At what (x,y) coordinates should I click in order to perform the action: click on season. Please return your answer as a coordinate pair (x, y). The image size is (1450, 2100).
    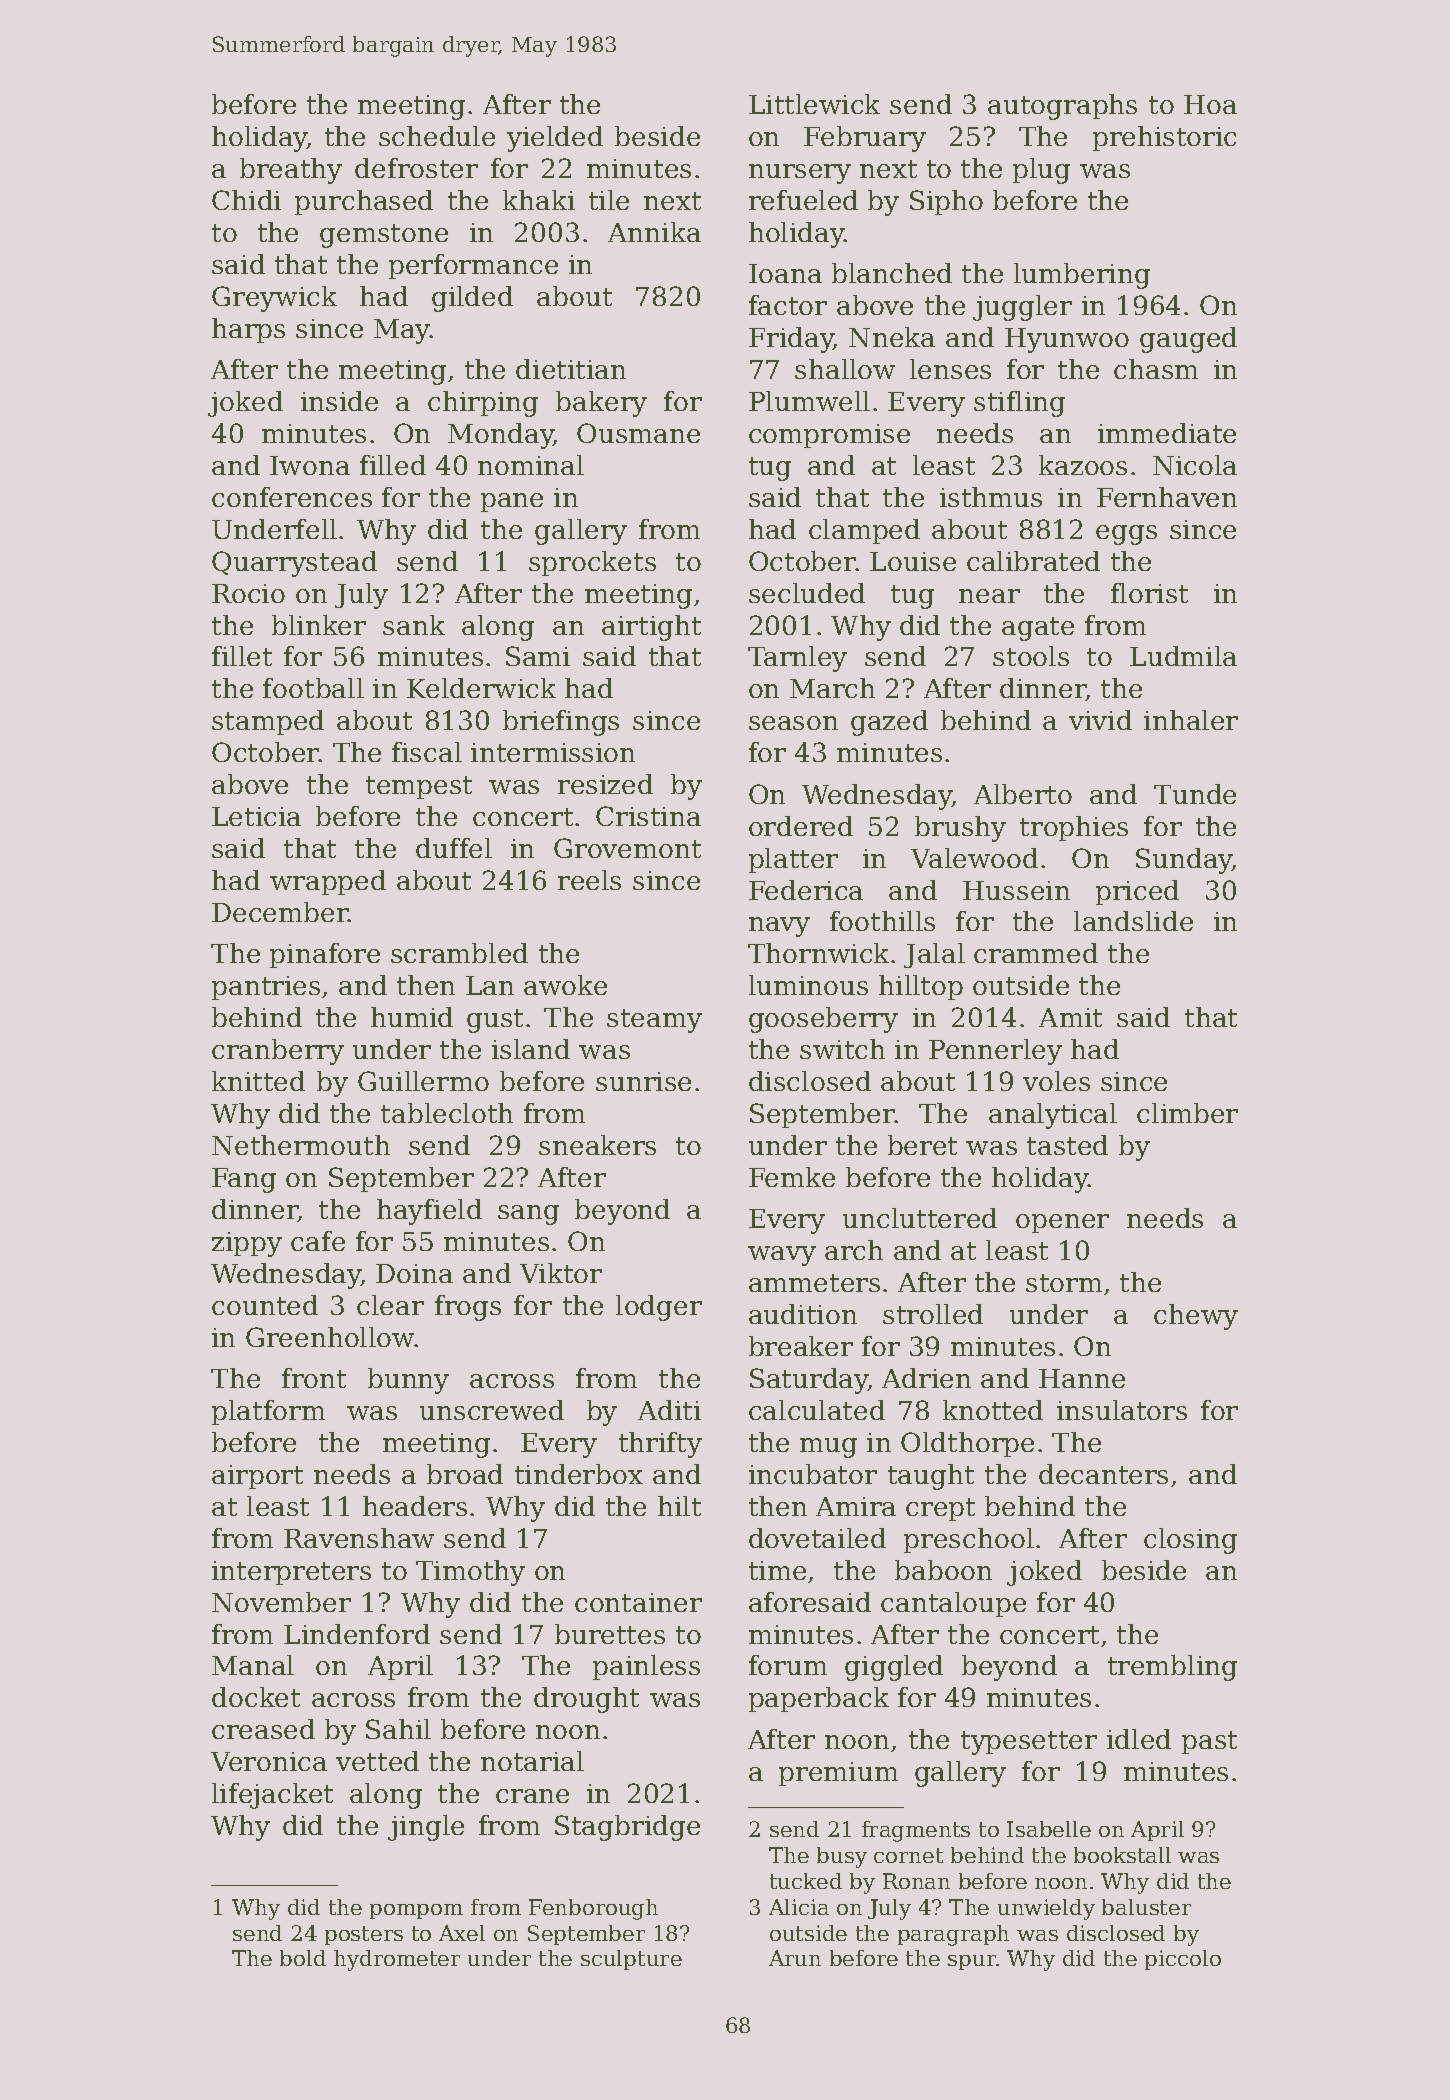
    Looking at the image, I should click on (793, 723).
